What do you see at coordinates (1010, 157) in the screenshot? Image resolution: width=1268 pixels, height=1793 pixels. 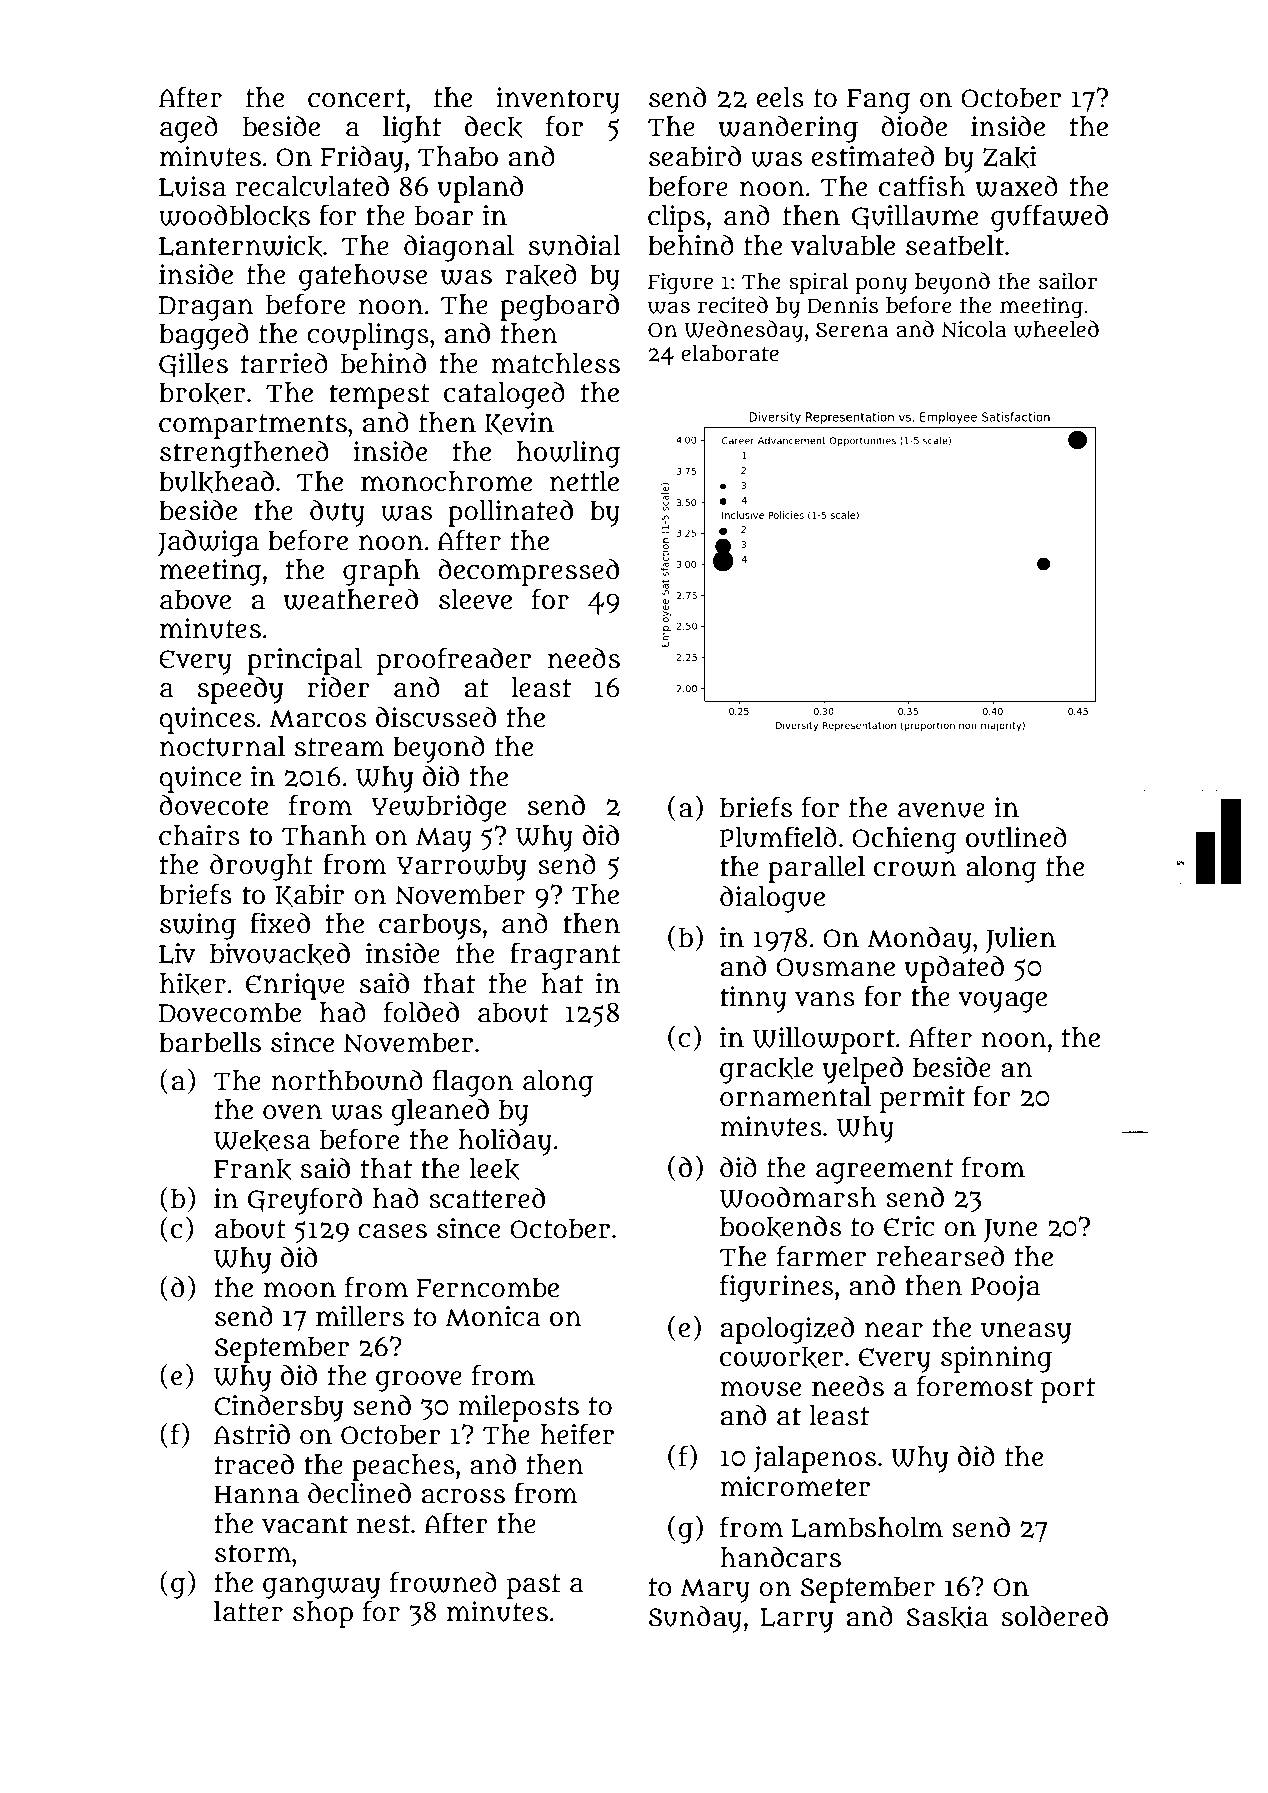 I see `Zaki` at bounding box center [1010, 157].
